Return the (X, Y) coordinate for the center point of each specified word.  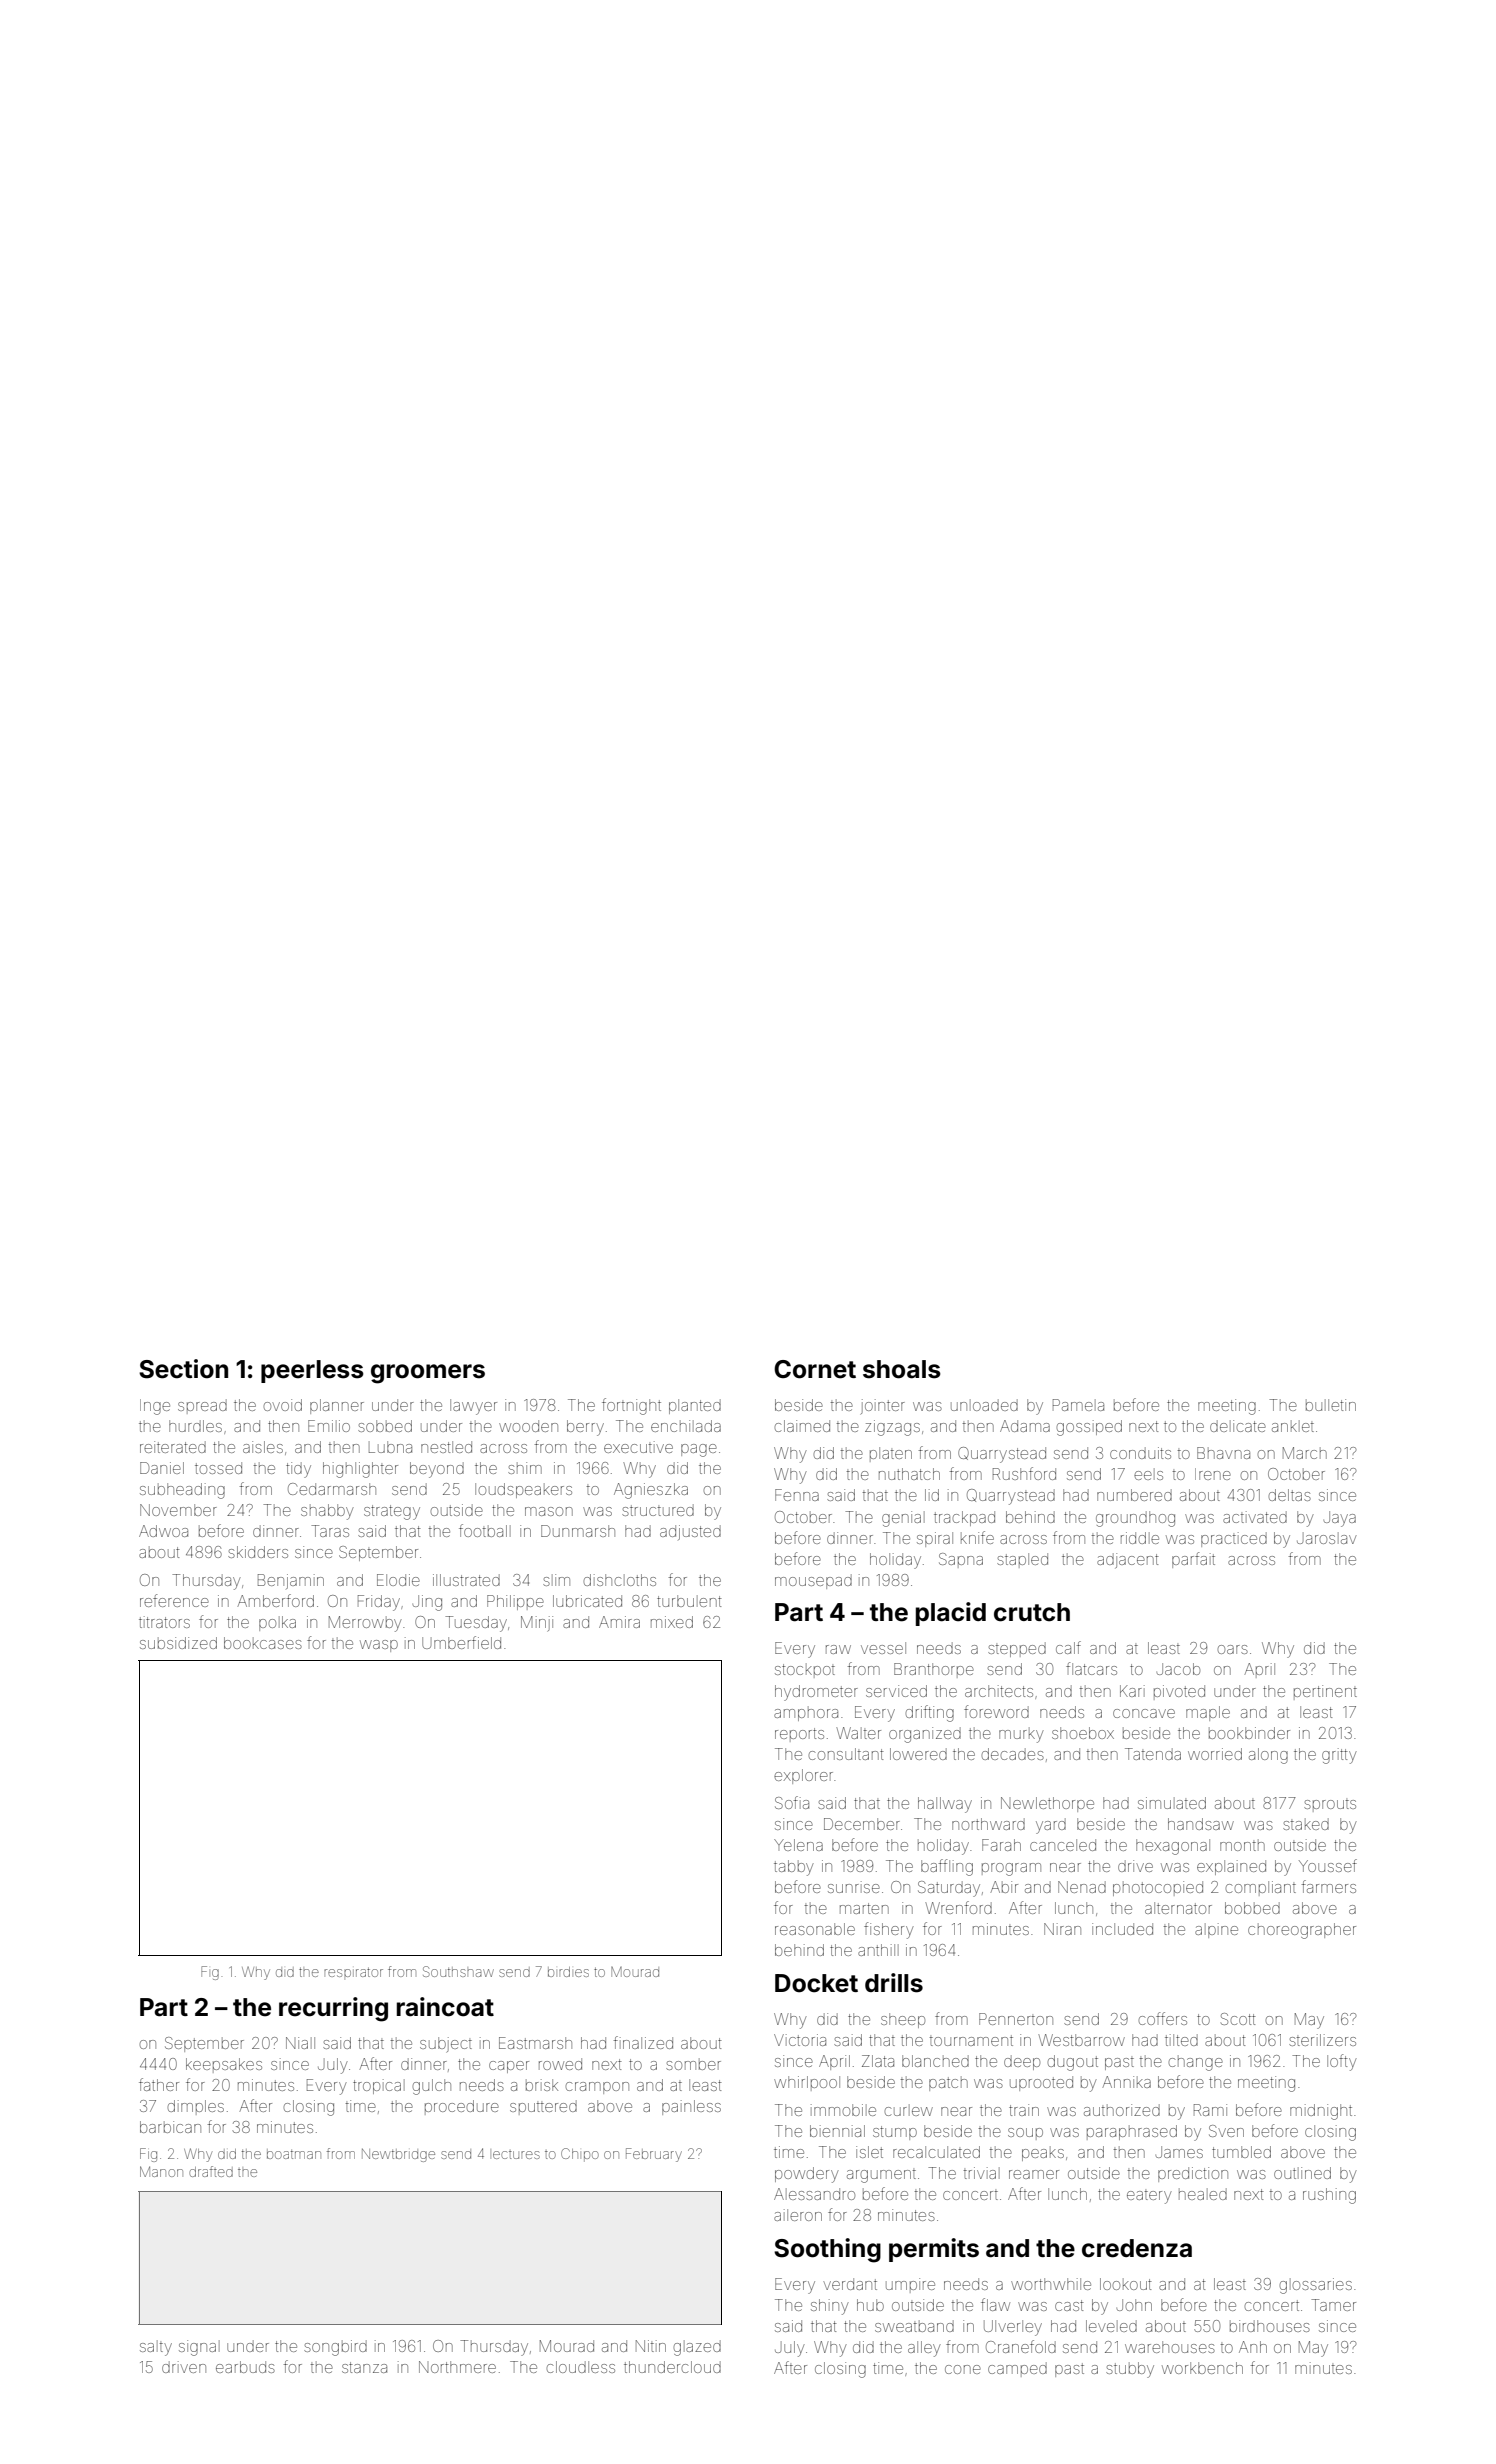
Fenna (797, 1495)
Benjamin (291, 1581)
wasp (379, 1646)
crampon (597, 2088)
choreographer (1302, 1931)
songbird (335, 2348)
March (1305, 1453)
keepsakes (224, 2065)
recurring (333, 2009)
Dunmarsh (578, 1531)
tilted (1181, 2040)
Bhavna (1223, 1453)
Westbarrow (1081, 2040)
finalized (643, 2042)
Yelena (798, 1845)
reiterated (173, 1447)
